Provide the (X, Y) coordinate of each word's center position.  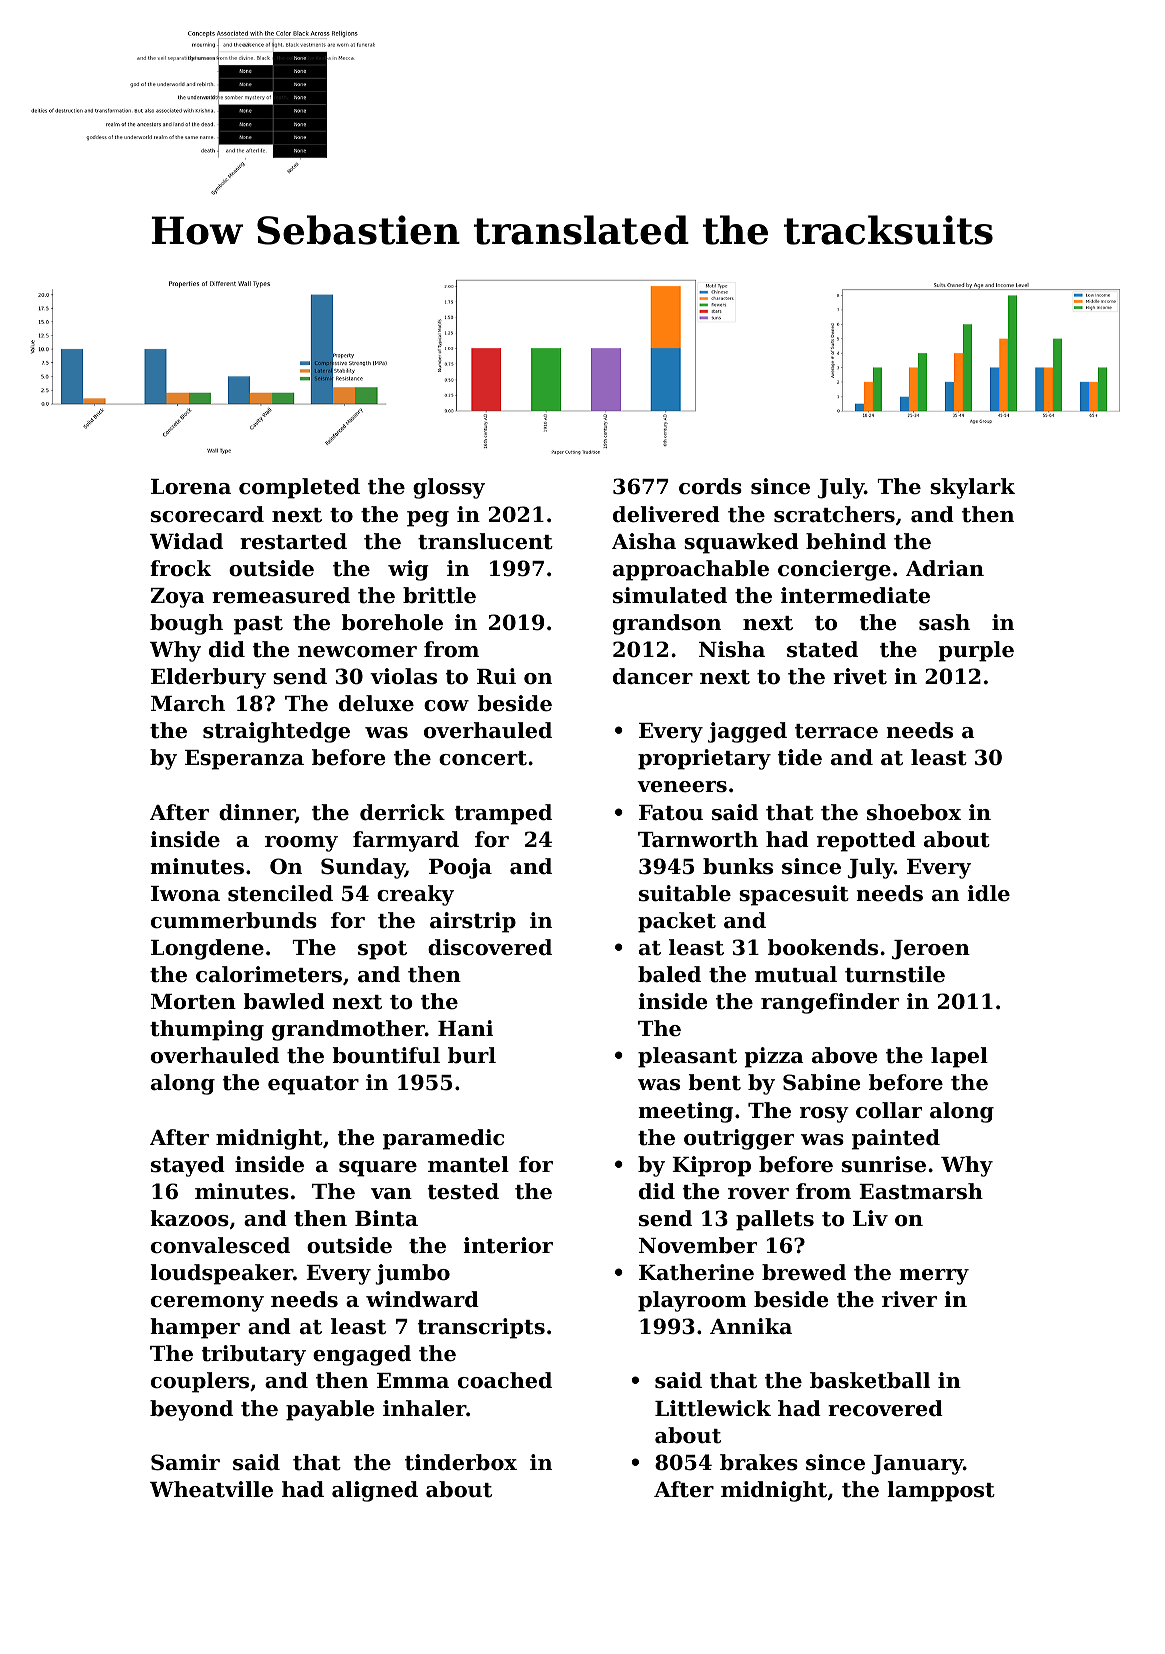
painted (896, 1139)
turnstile (895, 974)
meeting (685, 1112)
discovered (490, 947)
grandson (667, 624)
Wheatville (211, 1489)
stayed (188, 1166)
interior (508, 1245)
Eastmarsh (921, 1191)
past (258, 625)
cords (710, 486)
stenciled (280, 893)
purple (976, 651)
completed (299, 488)
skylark (972, 488)
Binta (386, 1218)
